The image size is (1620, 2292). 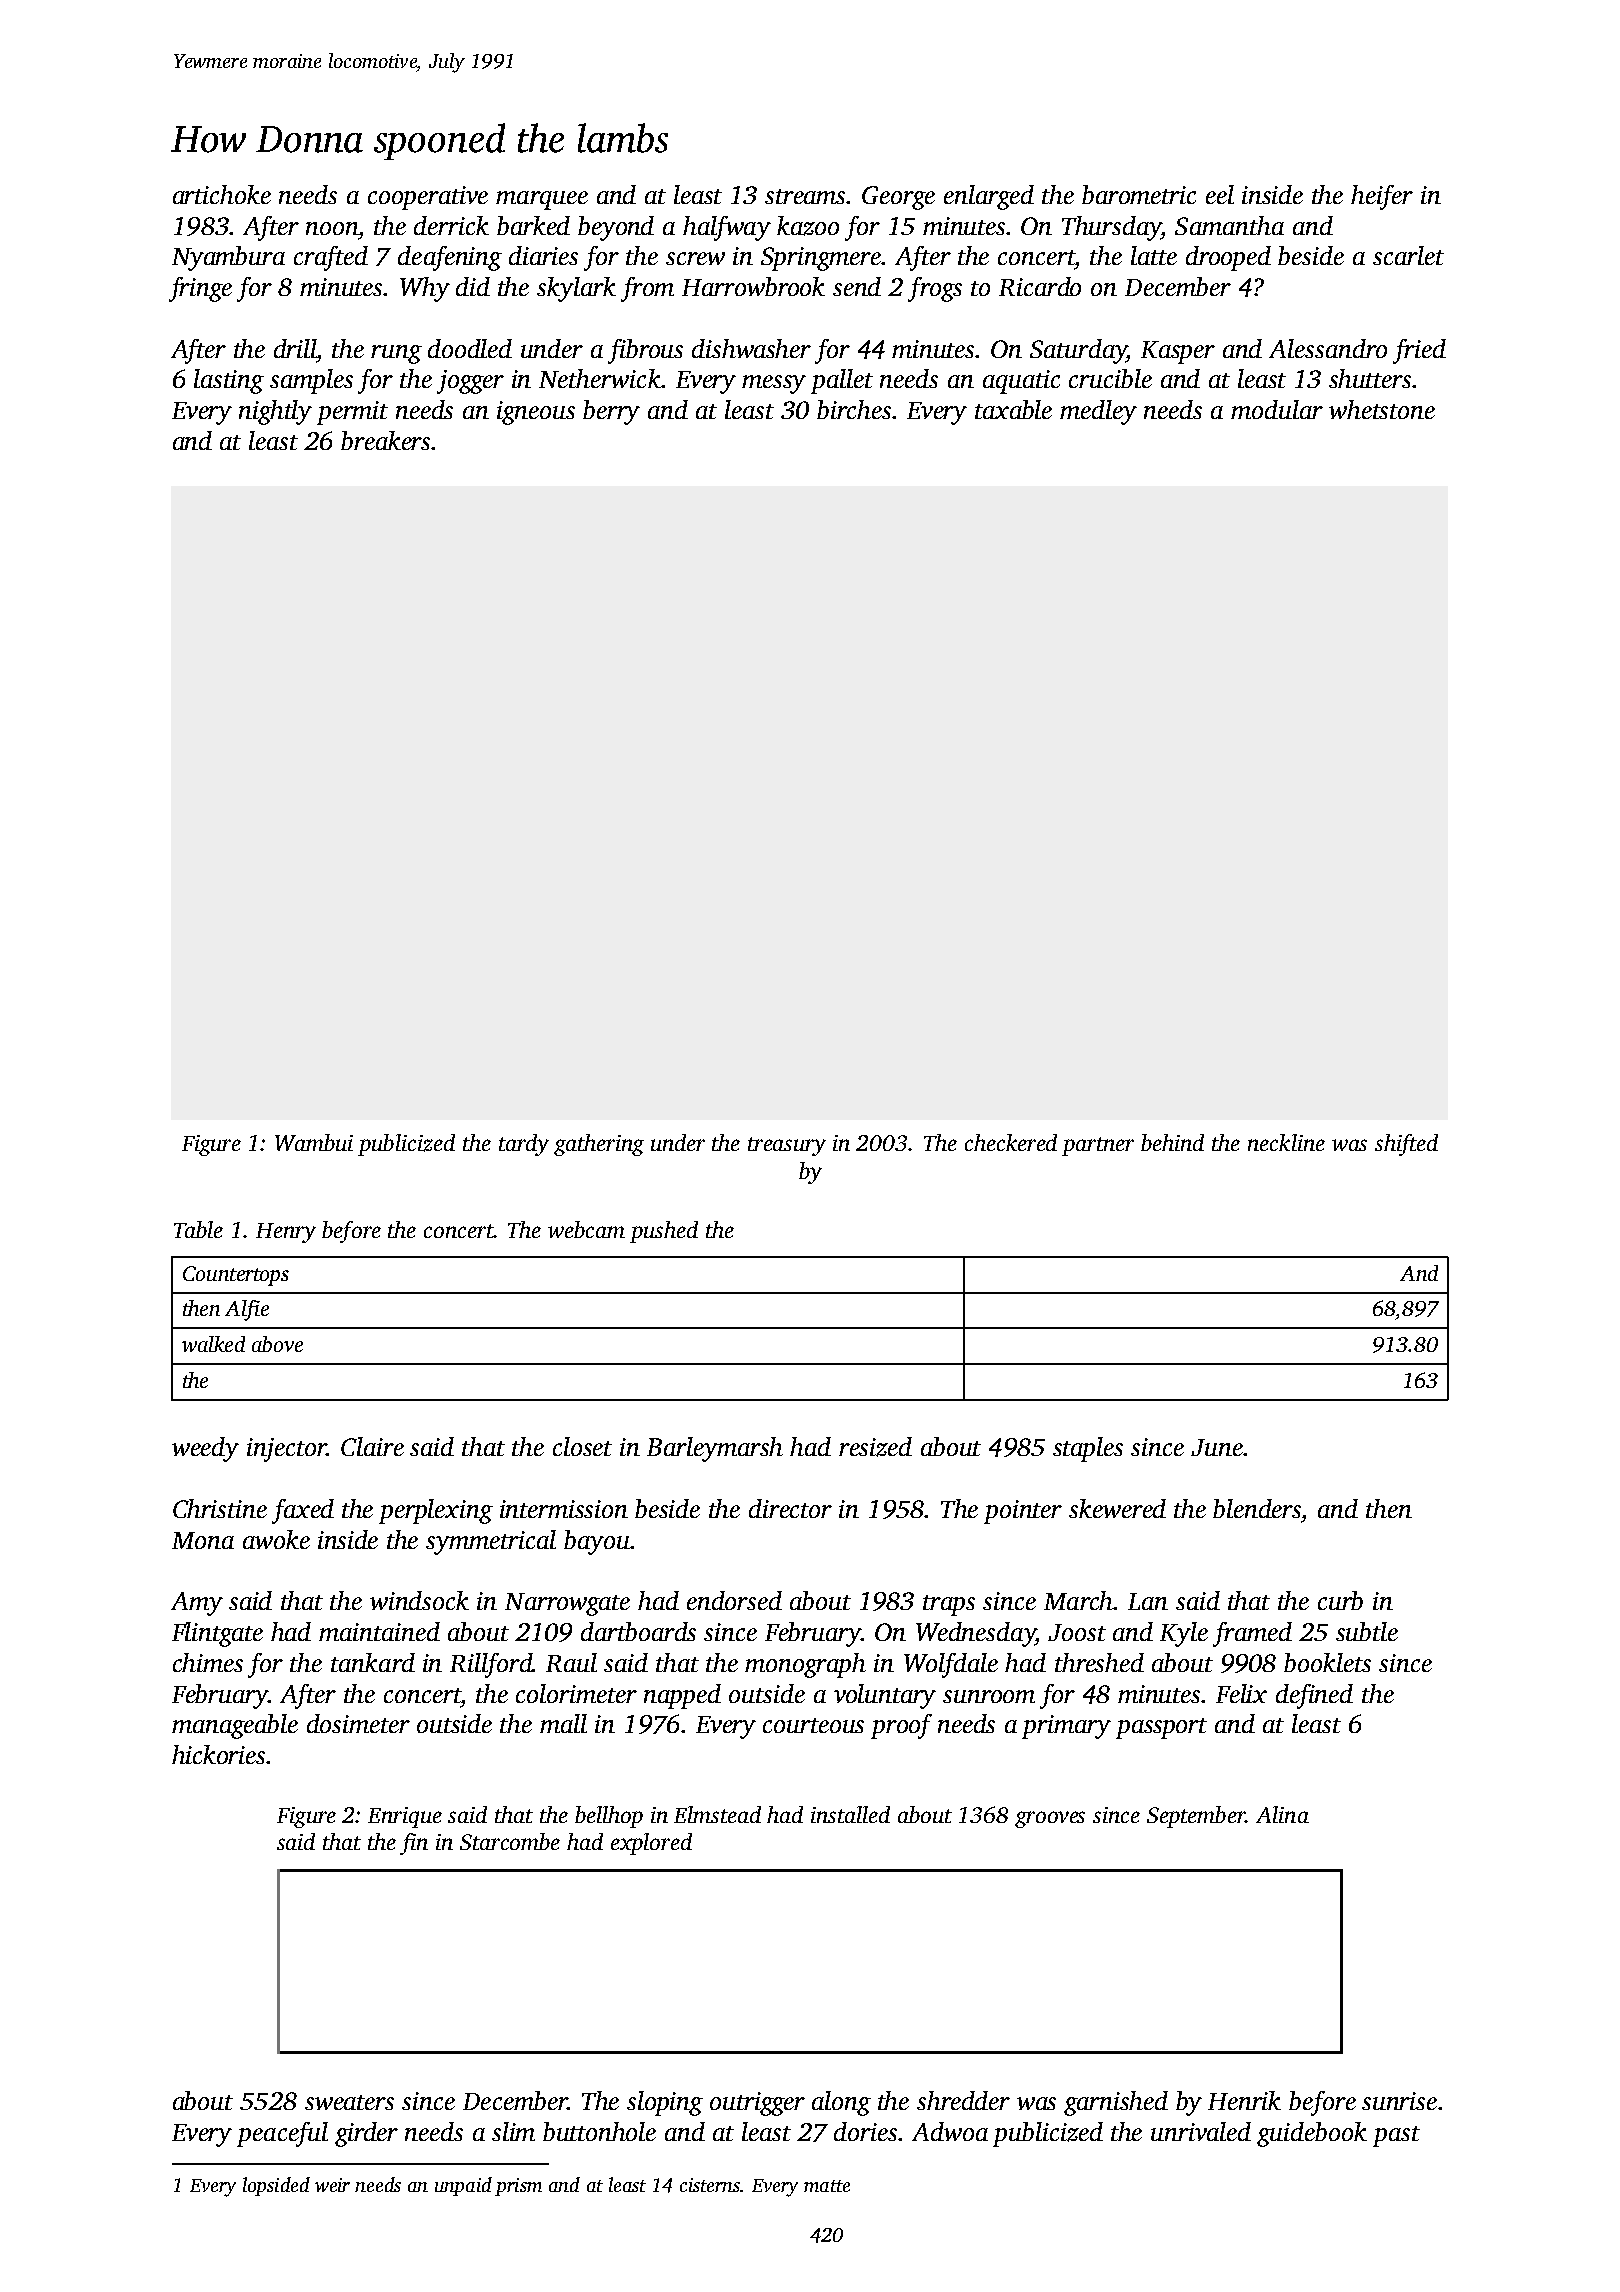 I want to click on cisterns, so click(x=710, y=2185).
